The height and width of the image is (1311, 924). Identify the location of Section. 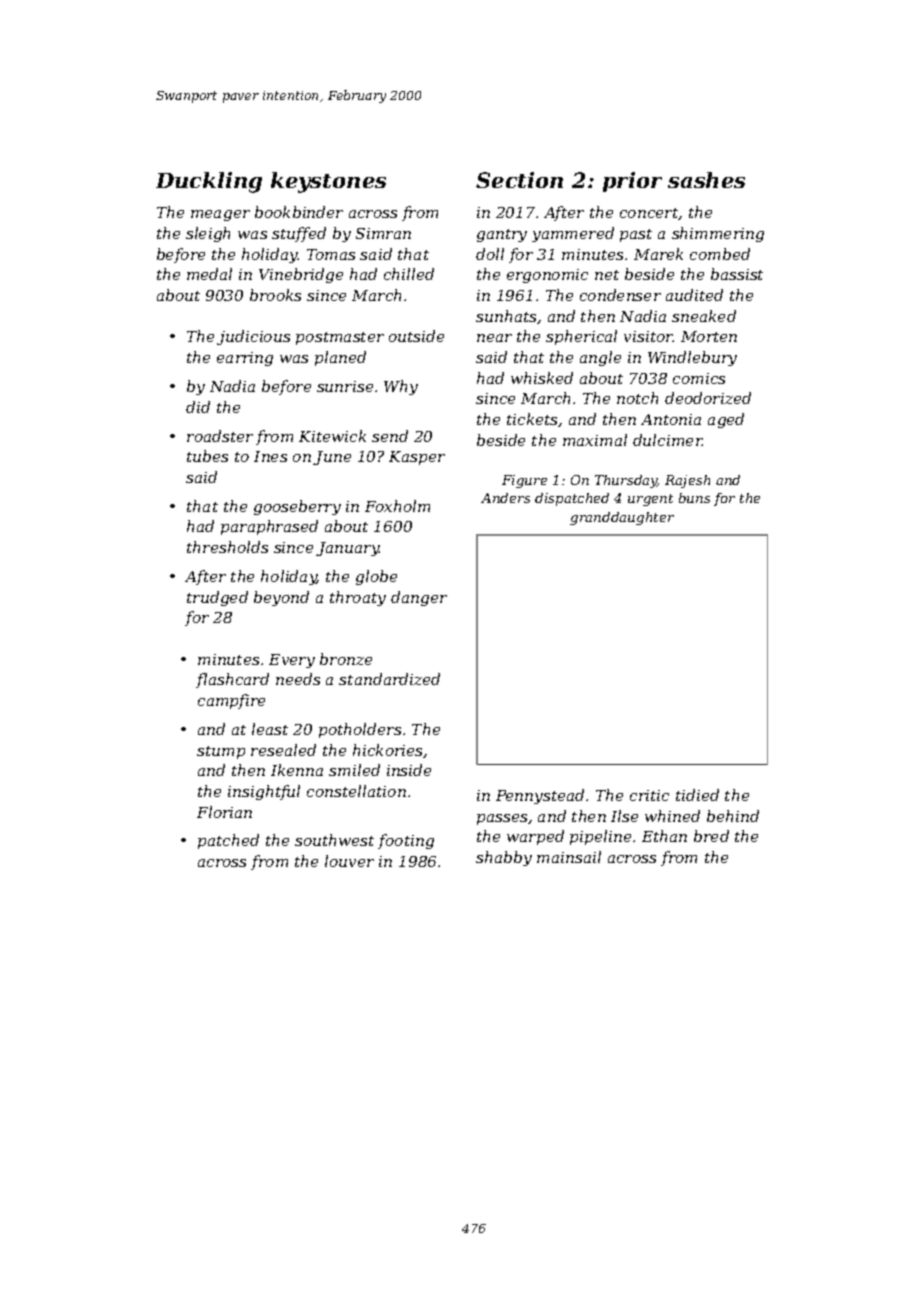
(519, 180).
